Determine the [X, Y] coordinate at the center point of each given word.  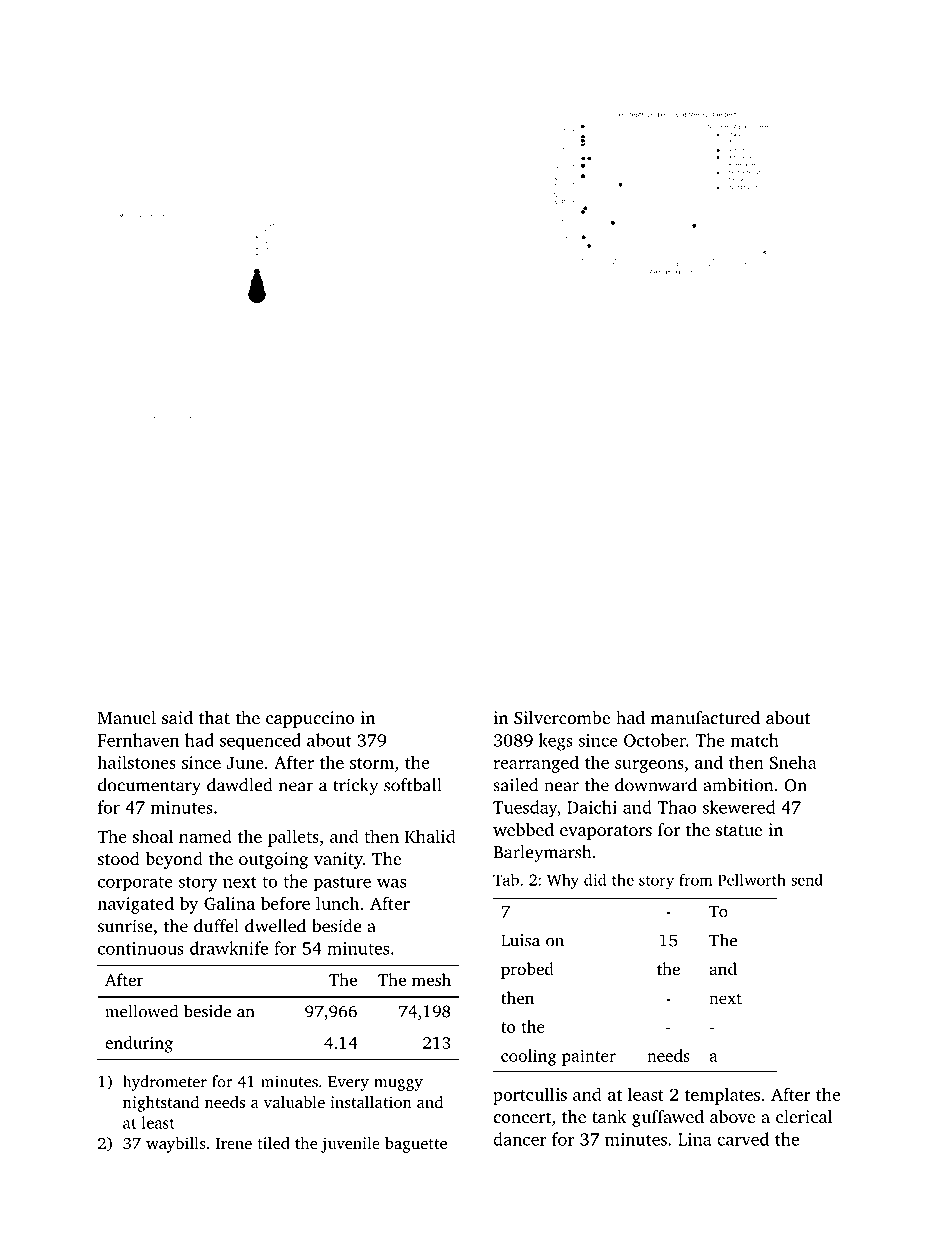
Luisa [520, 940]
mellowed [141, 1011]
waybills [175, 1145]
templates [722, 1096]
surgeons [649, 766]
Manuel [127, 717]
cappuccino [310, 719]
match [755, 740]
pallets [293, 838]
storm [372, 763]
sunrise [125, 926]
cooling [528, 1057]
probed [527, 970]
